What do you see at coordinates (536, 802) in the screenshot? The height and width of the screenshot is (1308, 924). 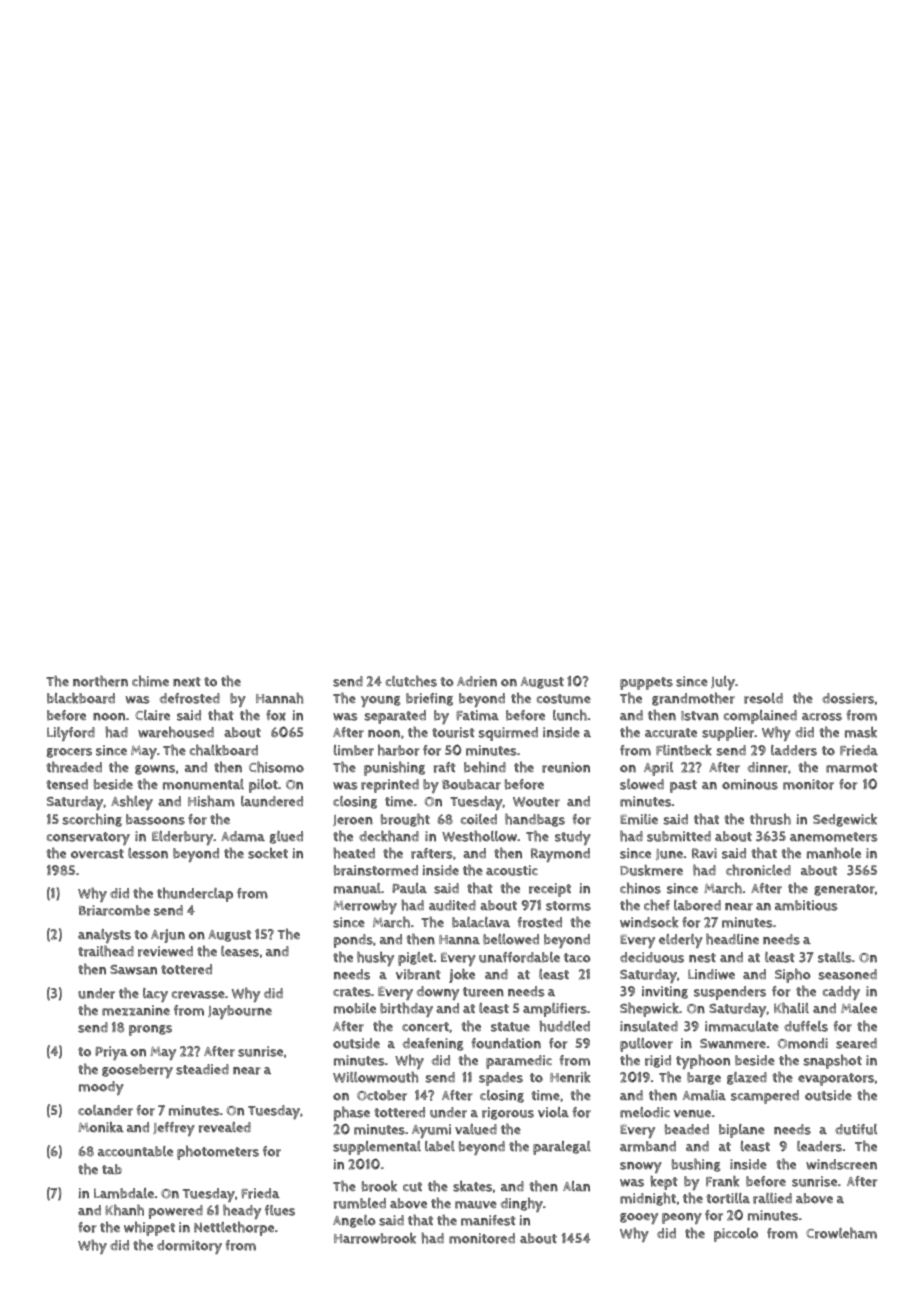 I see `Wouter` at bounding box center [536, 802].
